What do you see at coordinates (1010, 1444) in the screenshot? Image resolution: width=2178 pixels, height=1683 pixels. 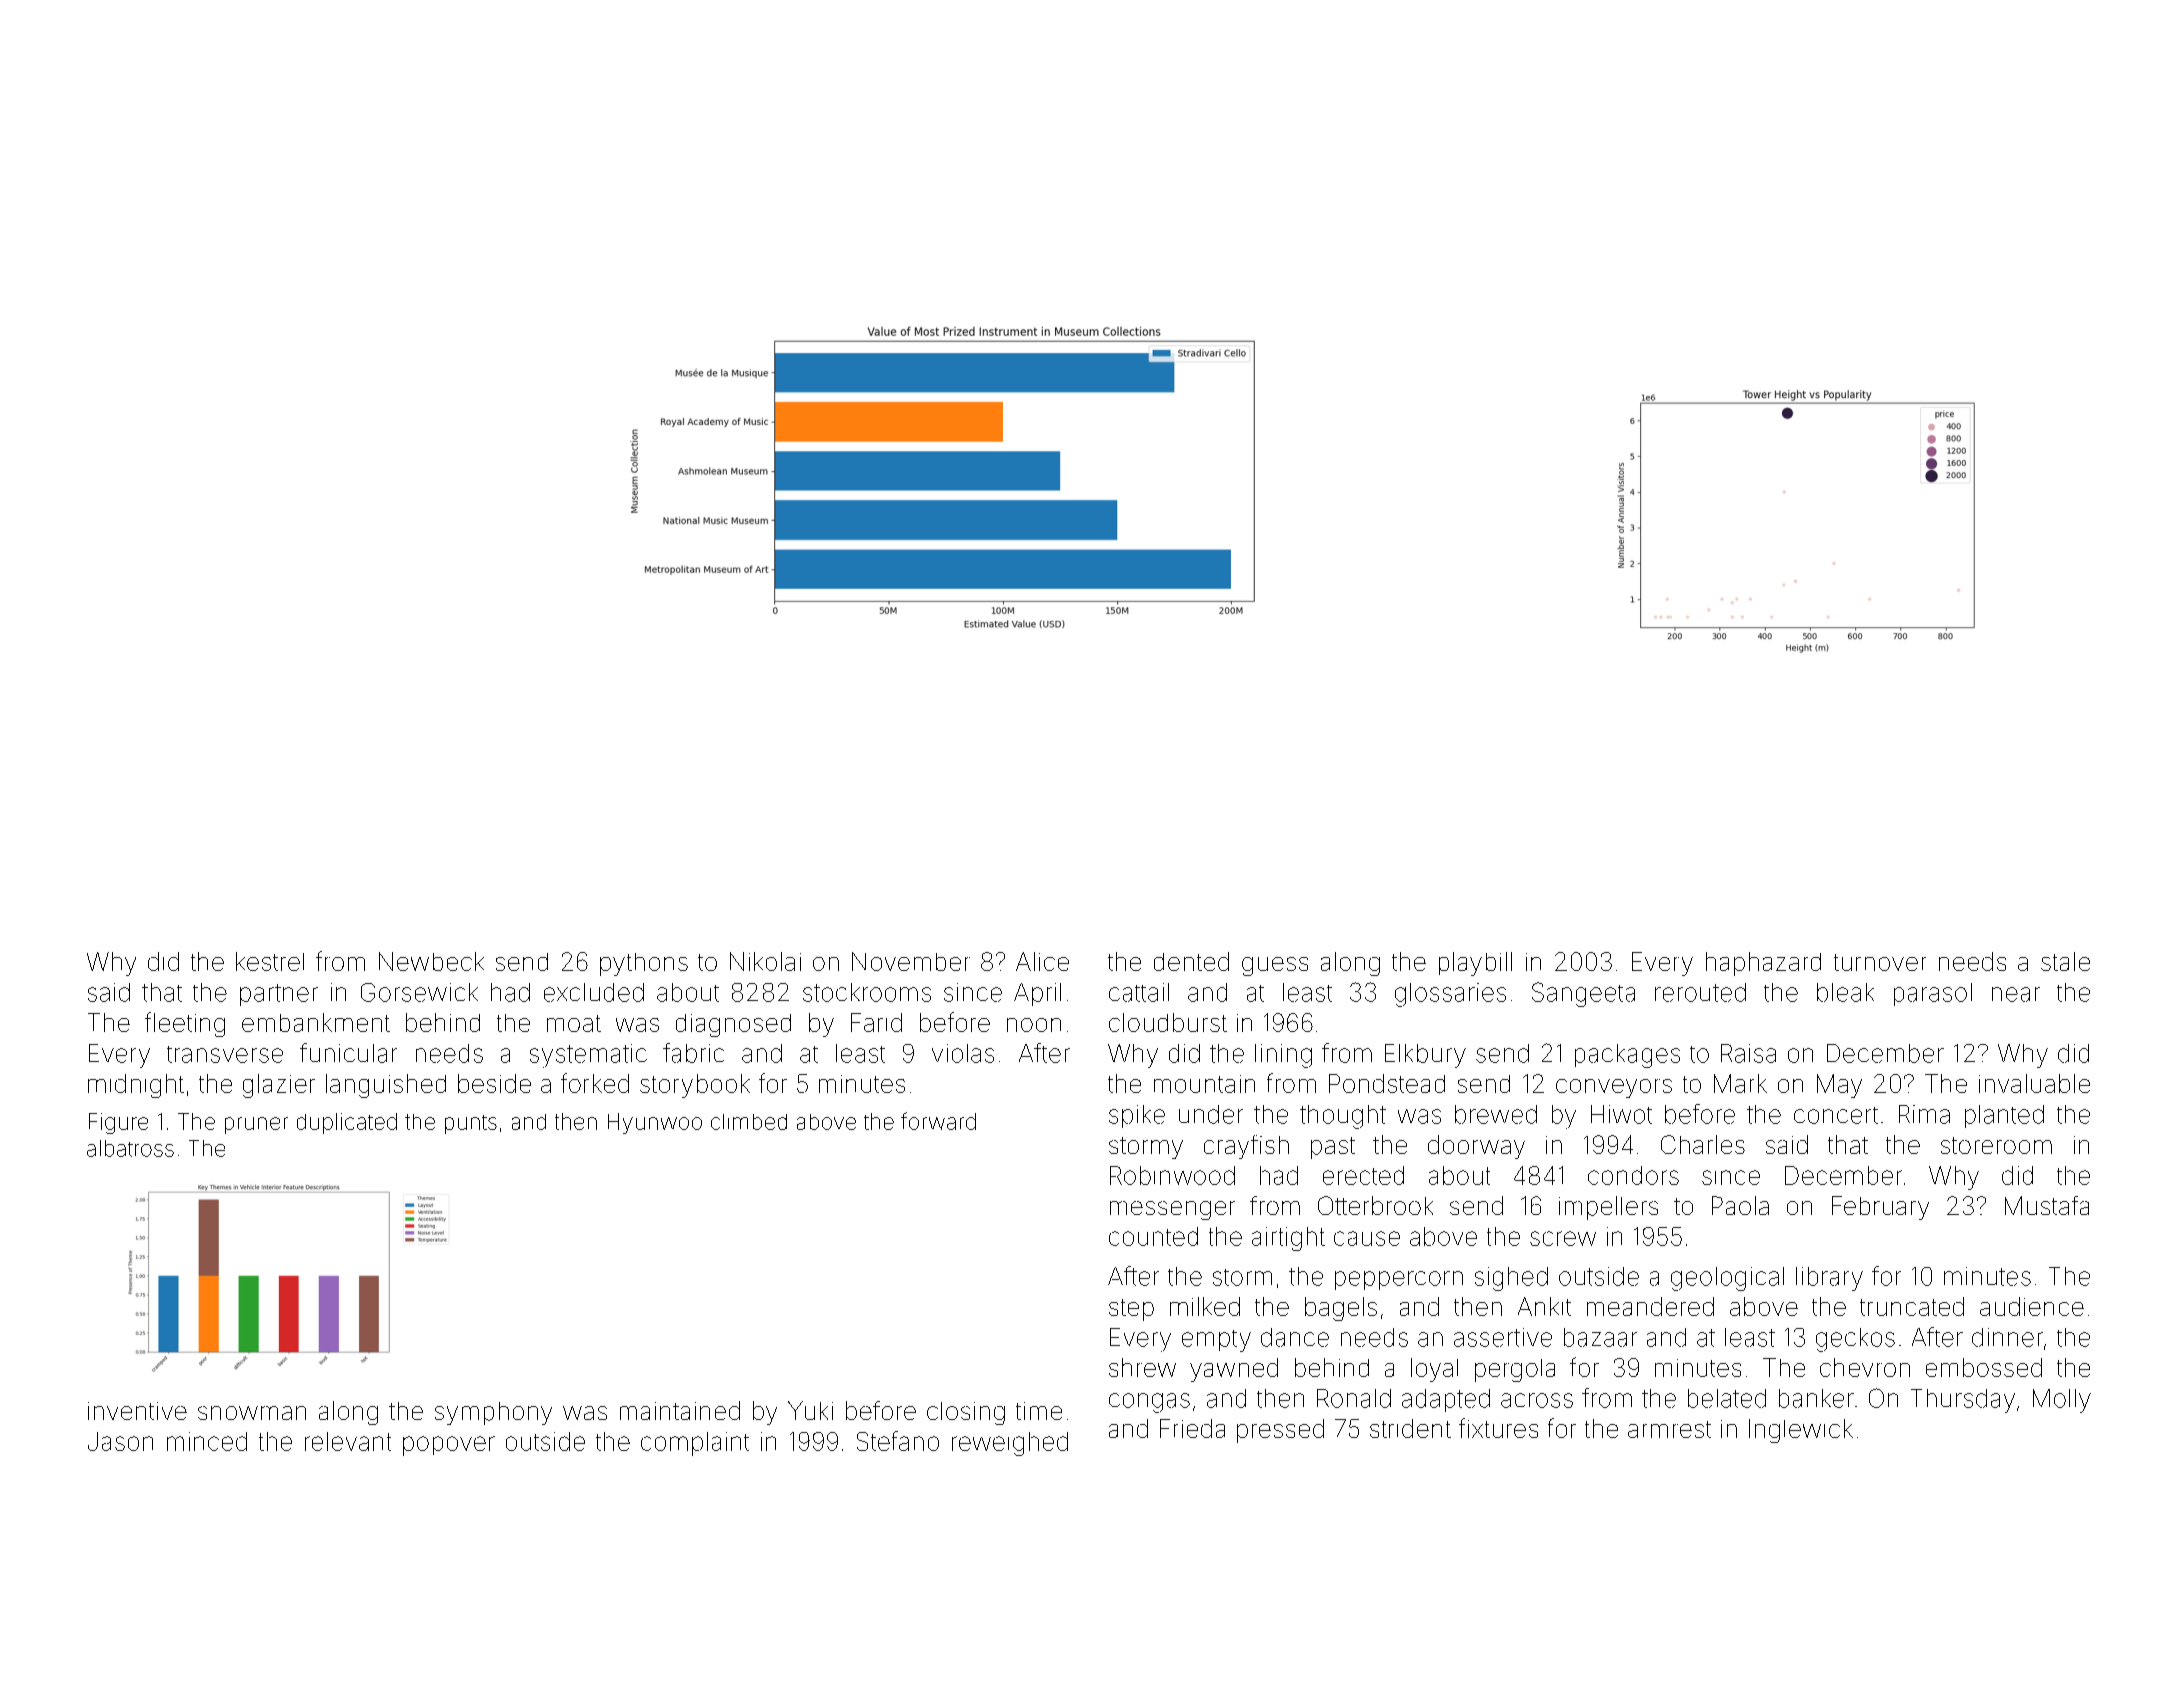 I see `reweighed` at bounding box center [1010, 1444].
